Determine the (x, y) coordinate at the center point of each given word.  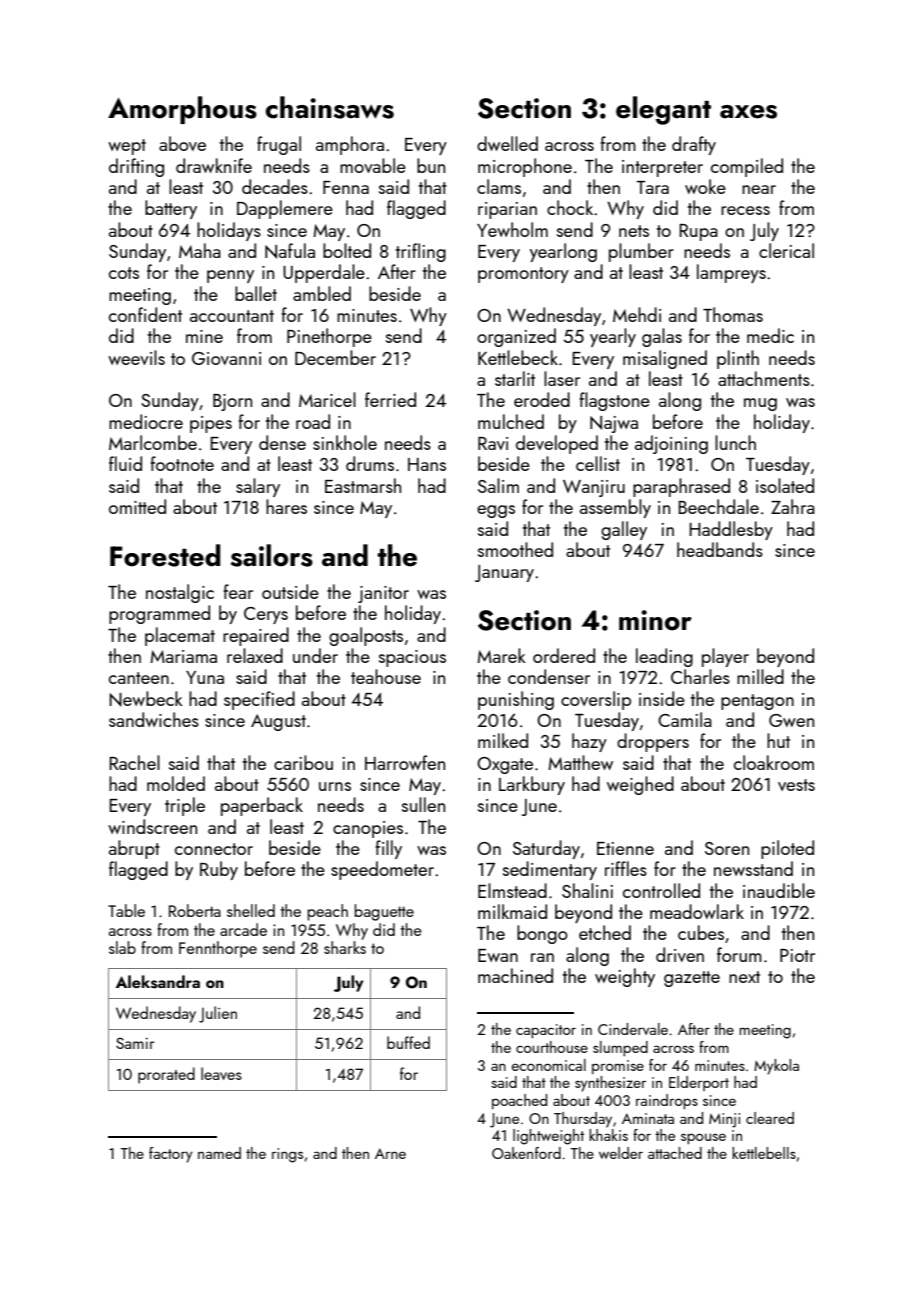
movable (373, 165)
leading (664, 657)
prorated (166, 1075)
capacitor (546, 1031)
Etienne (625, 848)
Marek (501, 655)
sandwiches (154, 719)
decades (275, 186)
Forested (165, 555)
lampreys (731, 273)
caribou (303, 762)
